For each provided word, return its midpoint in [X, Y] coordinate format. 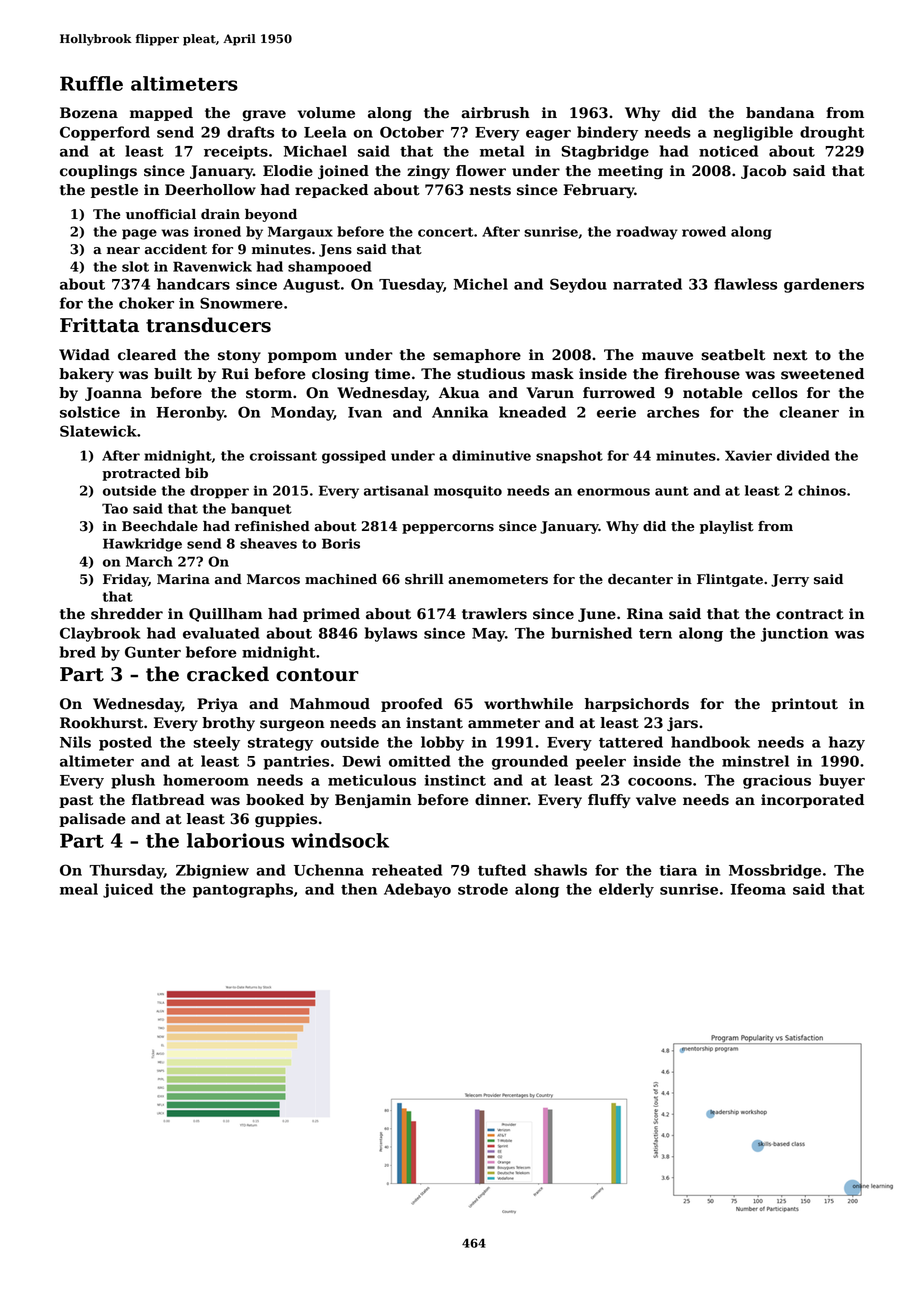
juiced [128, 890]
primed [331, 615]
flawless [745, 284]
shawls [560, 870]
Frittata [99, 325]
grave [264, 115]
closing [340, 375]
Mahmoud [330, 704]
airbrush [495, 113]
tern [655, 634]
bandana [780, 113]
